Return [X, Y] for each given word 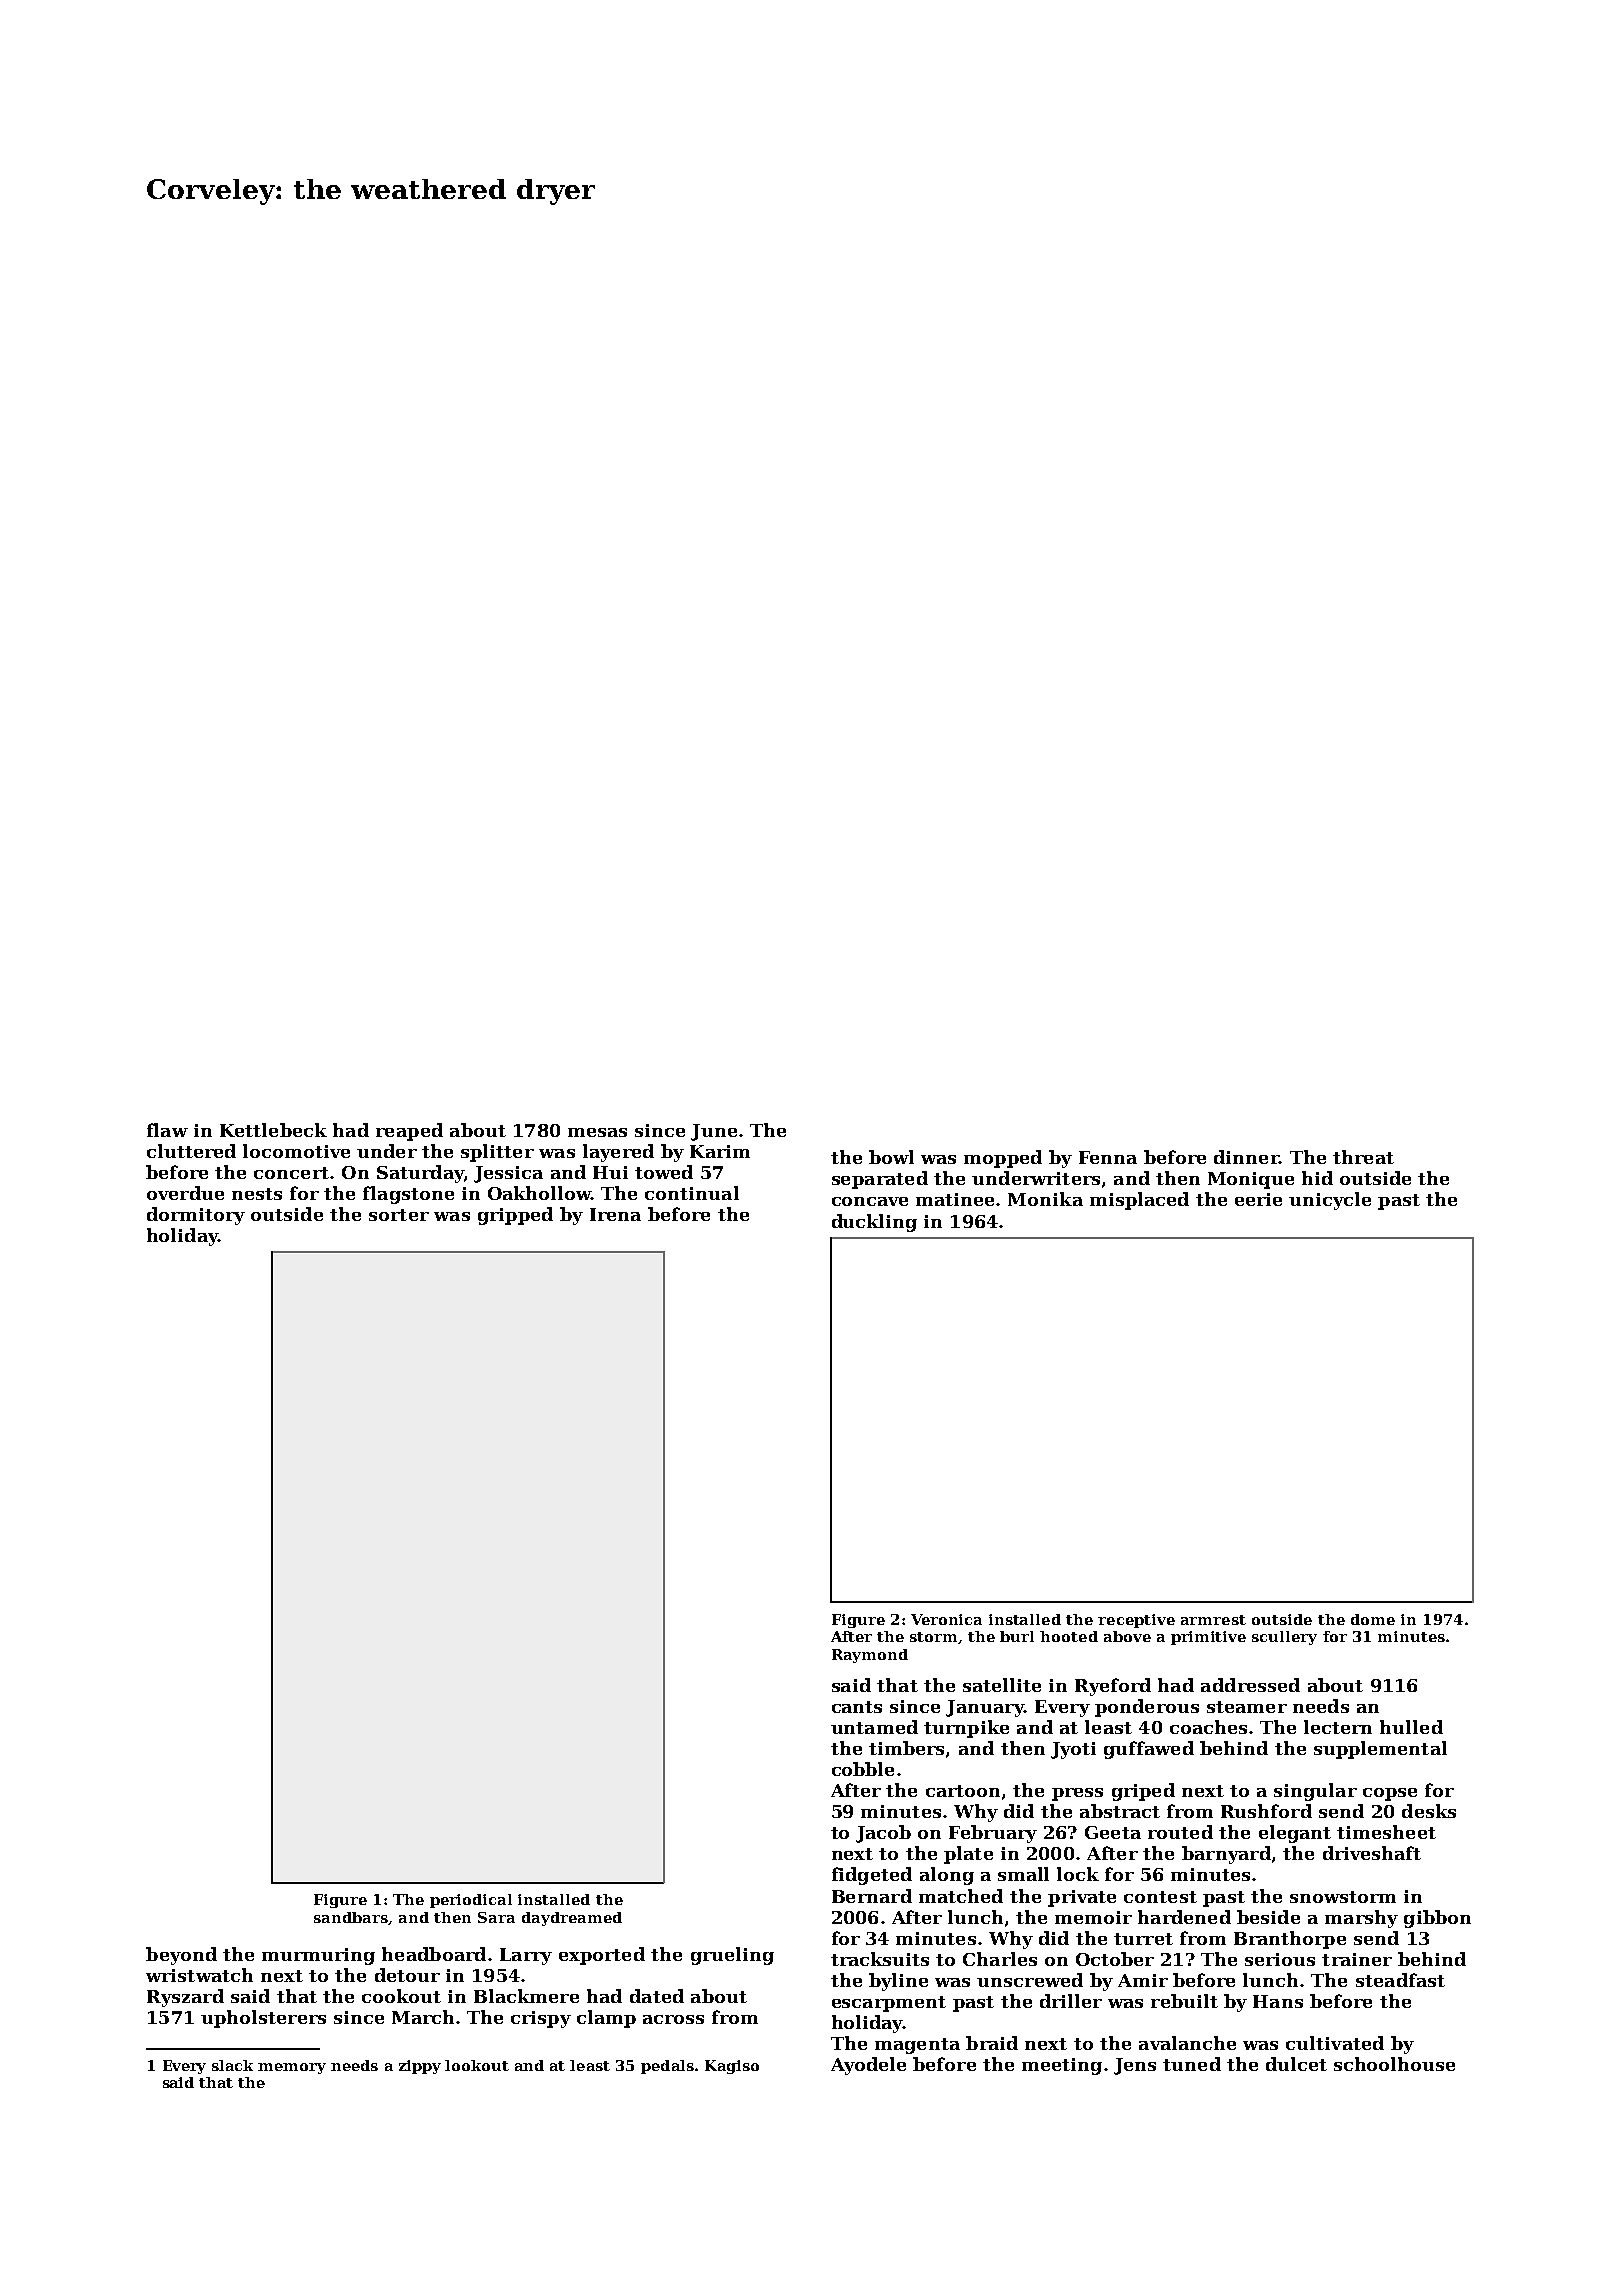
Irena [615, 1214]
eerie [1258, 1199]
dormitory [196, 1216]
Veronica [946, 1619]
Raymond [870, 1656]
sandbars [351, 1917]
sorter [399, 1215]
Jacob [883, 1834]
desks [1429, 1811]
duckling [874, 1223]
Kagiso [732, 2067]
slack [232, 2065]
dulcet [1296, 2064]
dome [1373, 1619]
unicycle [1330, 1201]
